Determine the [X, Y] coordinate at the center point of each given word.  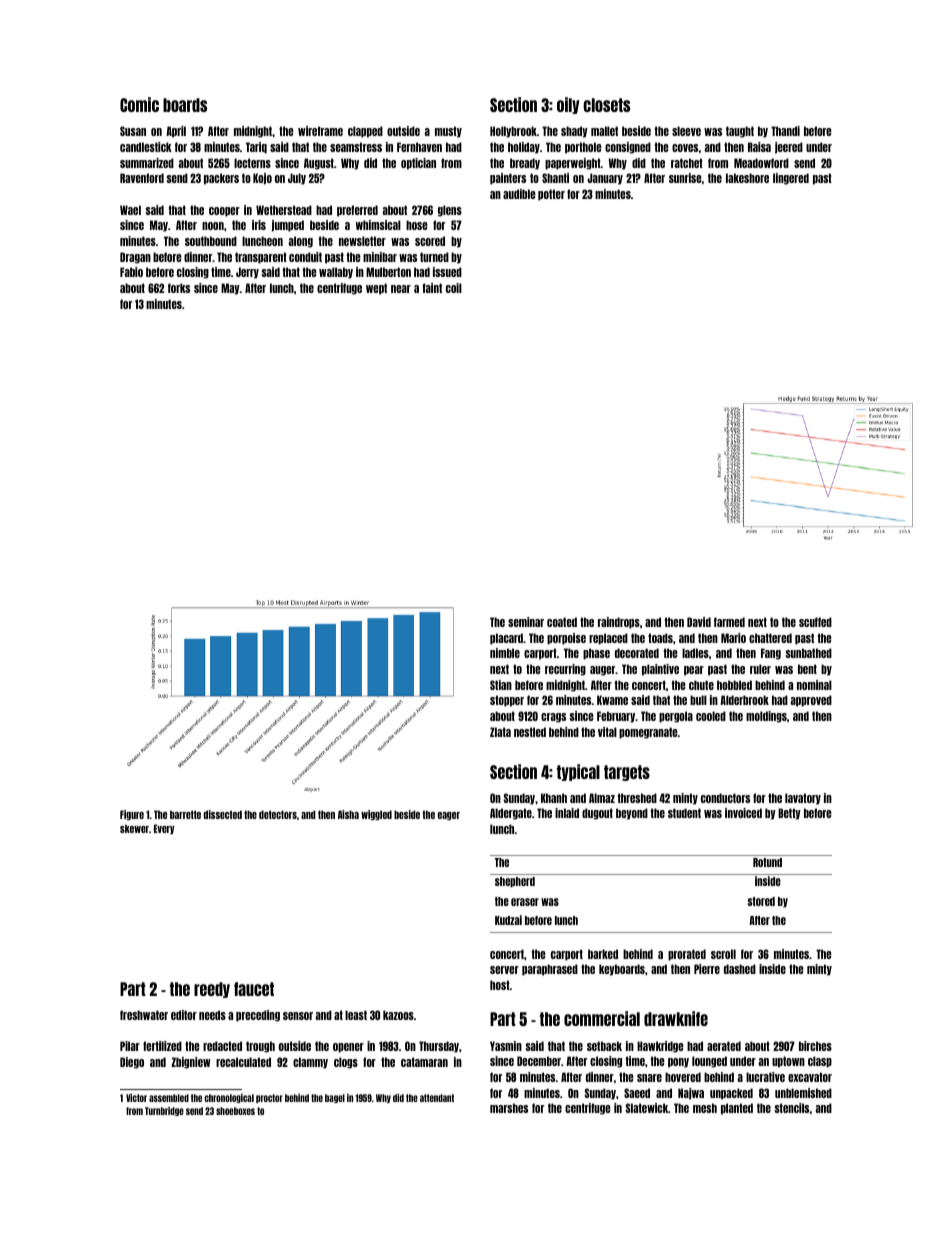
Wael [130, 210]
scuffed [815, 622]
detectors [278, 814]
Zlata [500, 732]
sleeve [686, 131]
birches [815, 1046]
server [504, 970]
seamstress [356, 147]
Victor [136, 1097]
